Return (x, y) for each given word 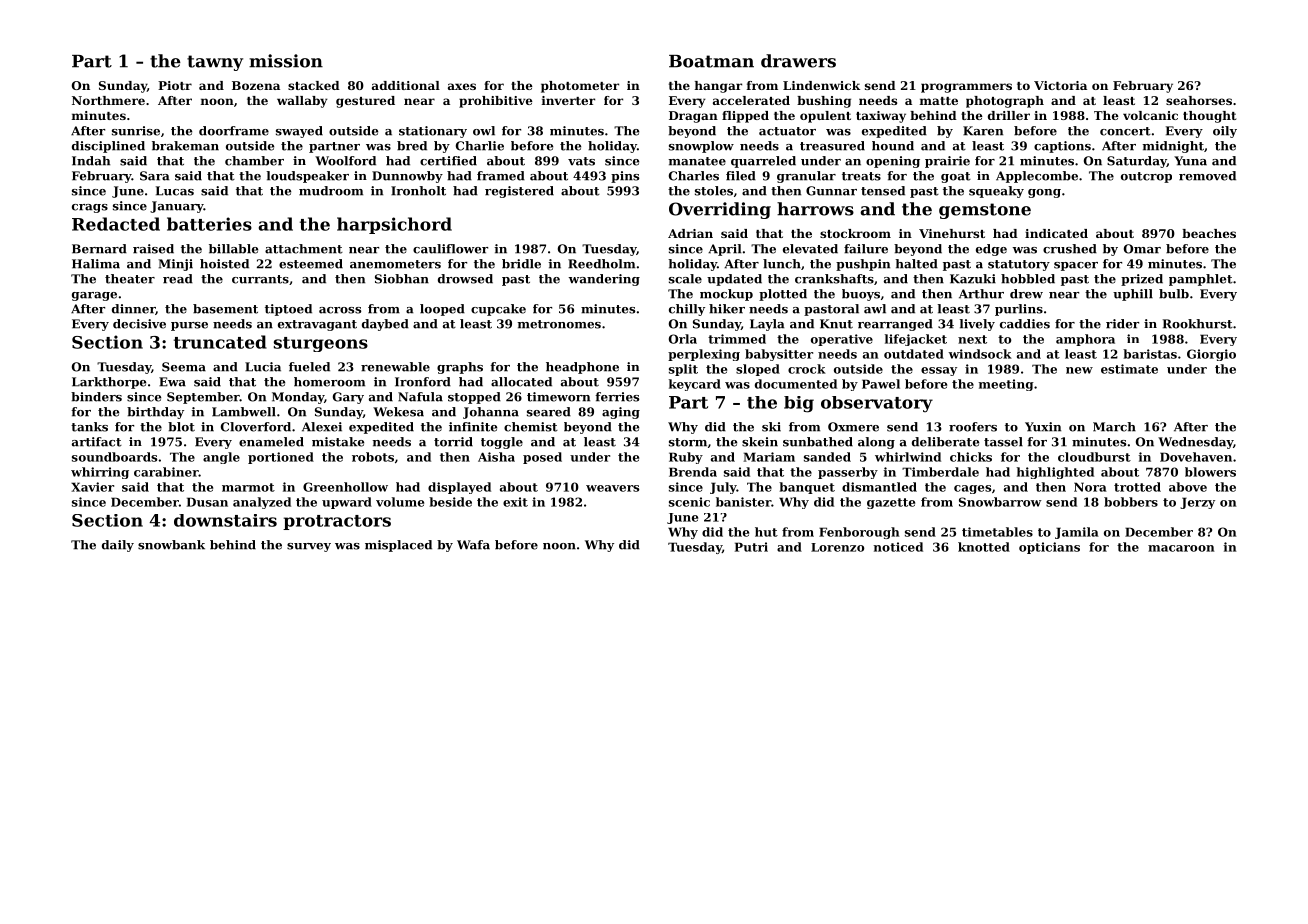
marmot (248, 487)
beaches (1209, 233)
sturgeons (321, 344)
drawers (798, 61)
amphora (1085, 340)
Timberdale (940, 472)
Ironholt (418, 191)
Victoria (1060, 85)
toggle (502, 443)
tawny (215, 63)
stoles (714, 191)
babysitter (779, 355)
